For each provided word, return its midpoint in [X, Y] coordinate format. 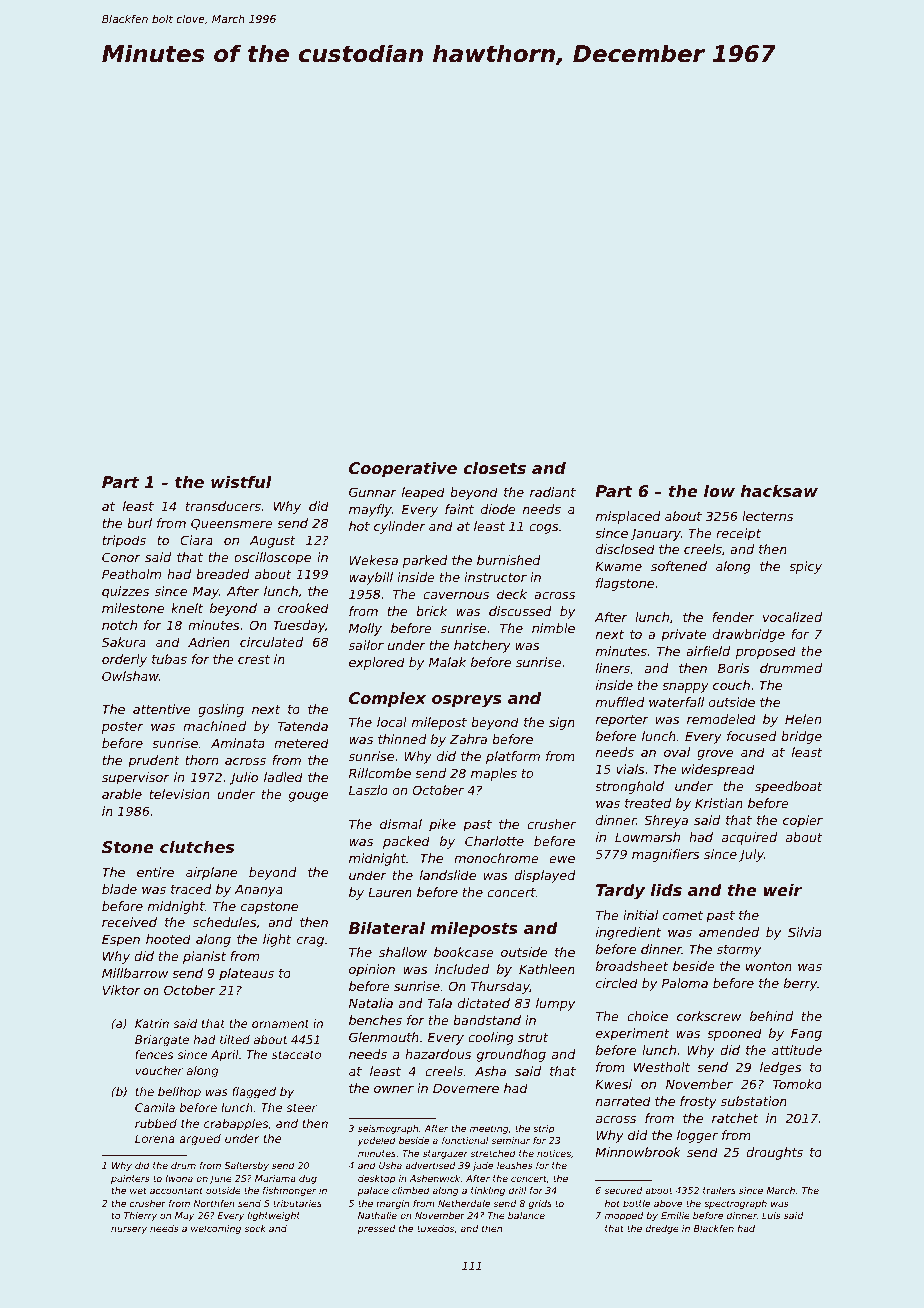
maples [494, 774]
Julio [244, 778]
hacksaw [779, 491]
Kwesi [613, 1084]
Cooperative [403, 470]
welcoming [216, 1229]
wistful [241, 482]
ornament [280, 1024]
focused [752, 736]
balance [526, 1215]
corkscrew [709, 1016]
